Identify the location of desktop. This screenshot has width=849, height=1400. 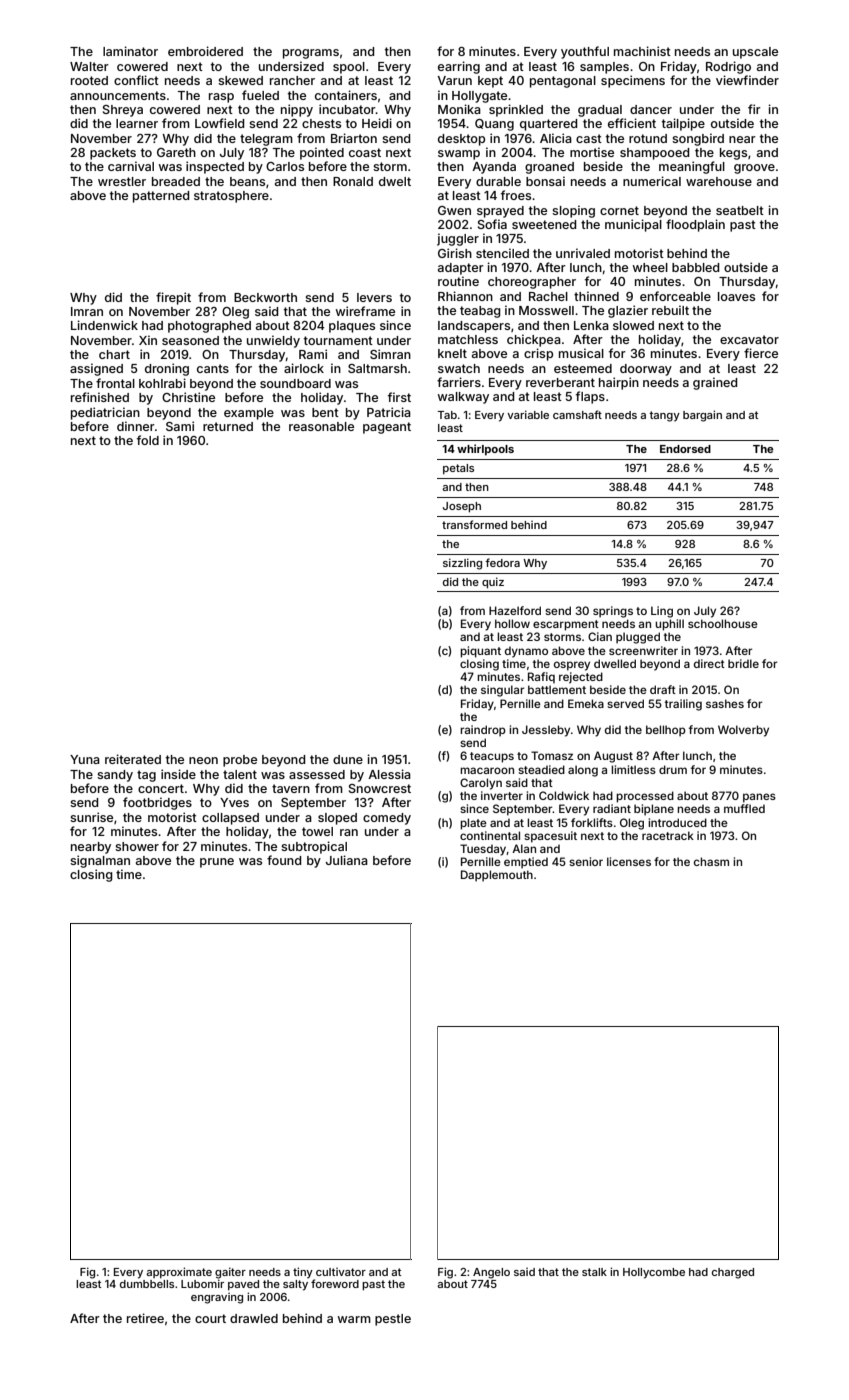
(461, 140).
